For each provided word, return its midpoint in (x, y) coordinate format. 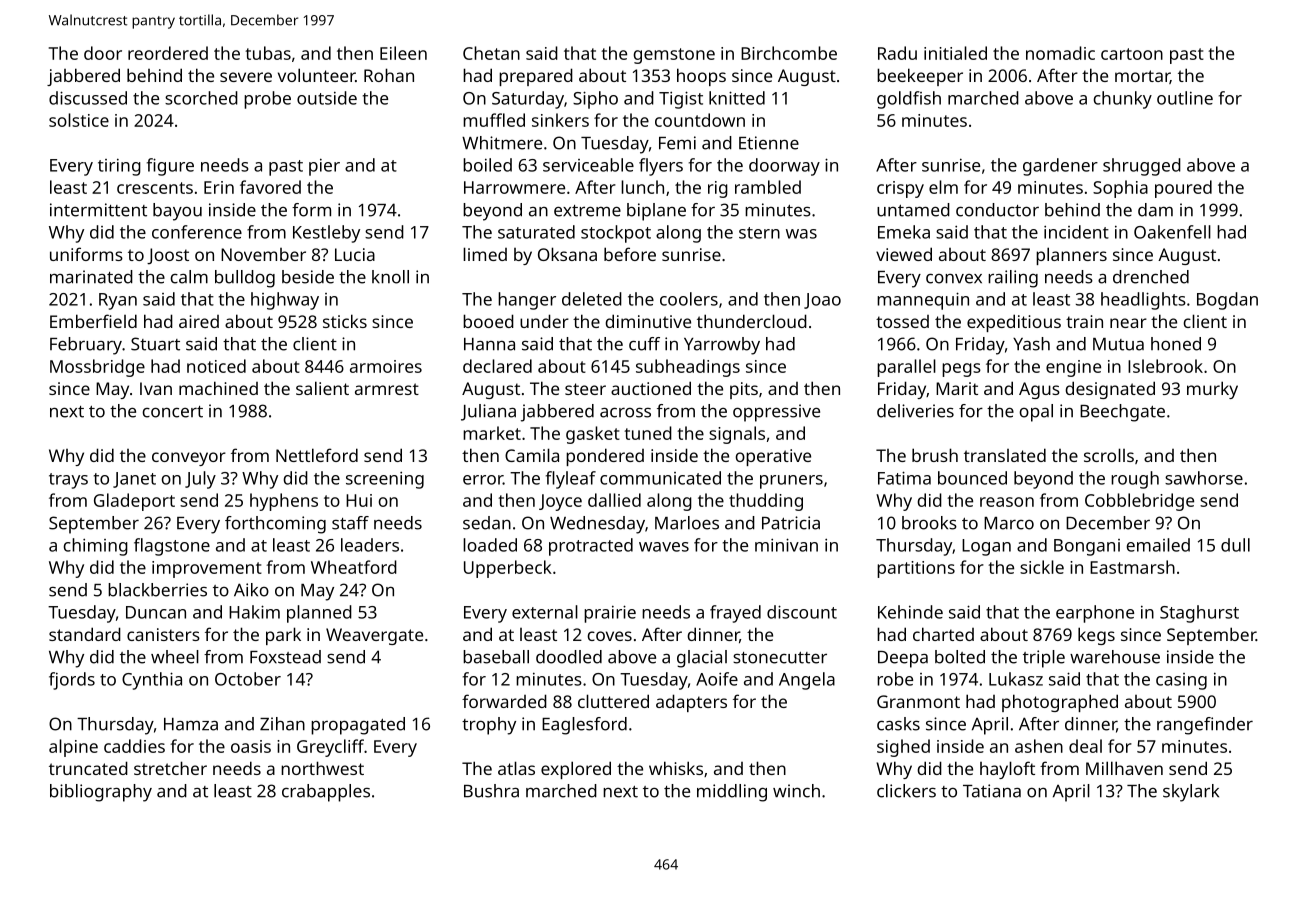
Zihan (282, 724)
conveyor (189, 459)
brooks (929, 523)
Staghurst (1199, 614)
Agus (1039, 390)
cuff (644, 344)
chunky (1123, 100)
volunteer (316, 75)
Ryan (118, 301)
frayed (735, 614)
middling (732, 793)
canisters (163, 634)
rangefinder (1205, 726)
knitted (737, 98)
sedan (487, 523)
